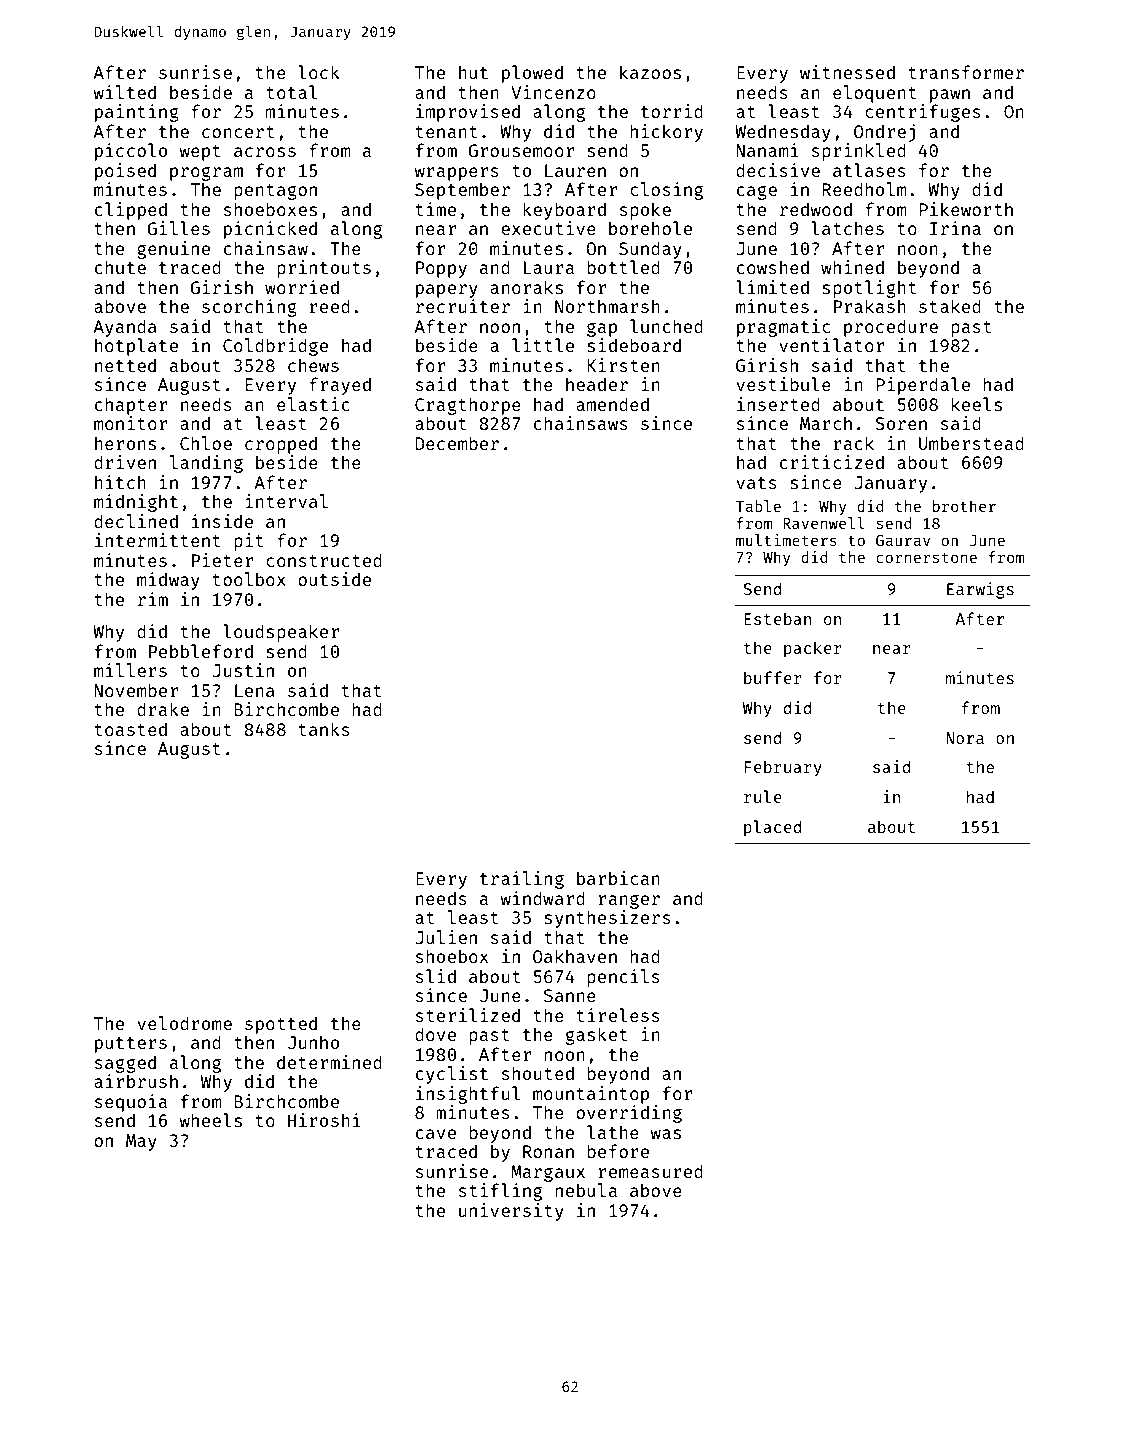 The width and height of the document is (1123, 1453). What do you see at coordinates (773, 677) in the document?
I see `buffer` at bounding box center [773, 677].
